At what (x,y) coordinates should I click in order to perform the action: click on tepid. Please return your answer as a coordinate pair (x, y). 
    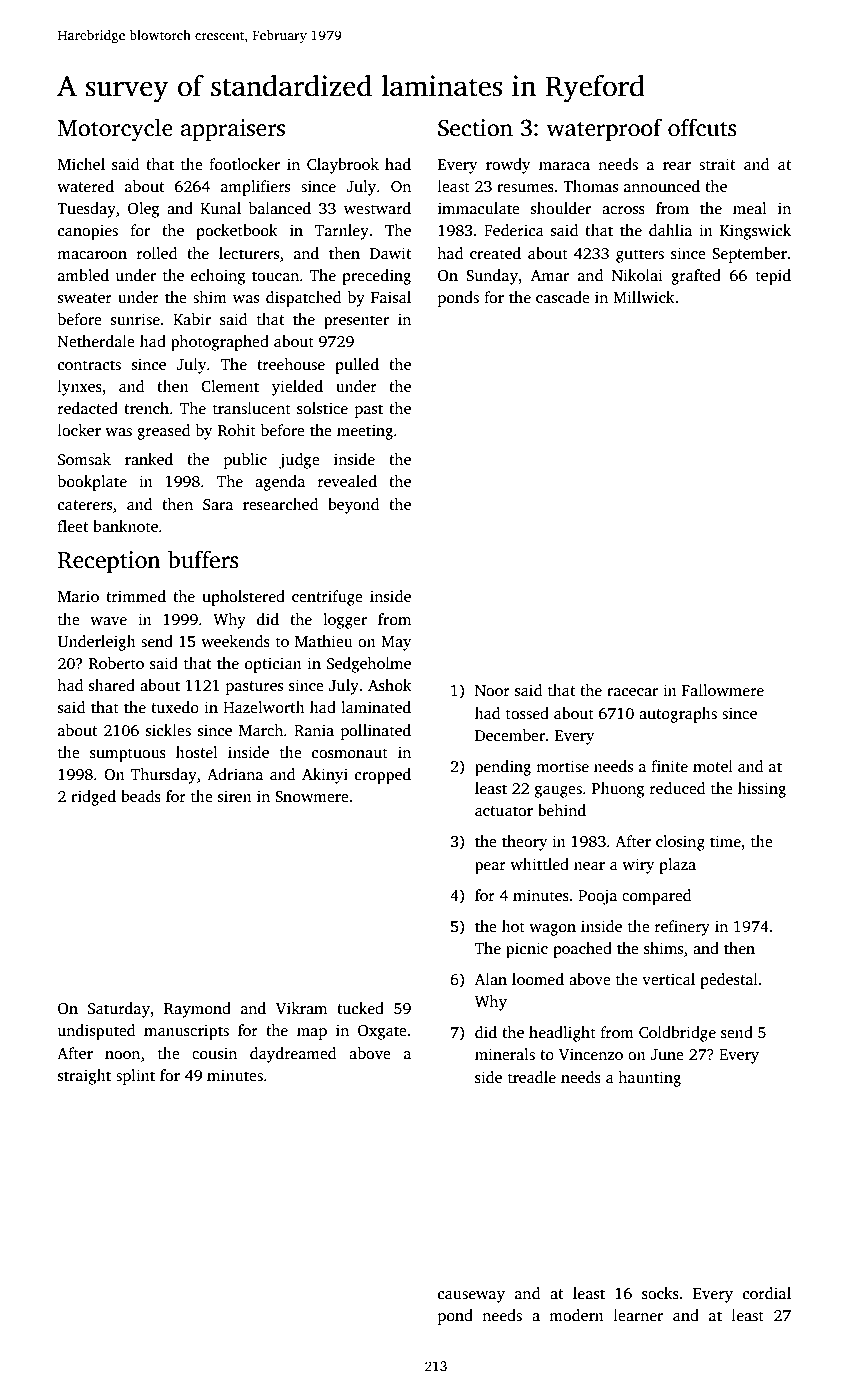
    Looking at the image, I should click on (773, 277).
